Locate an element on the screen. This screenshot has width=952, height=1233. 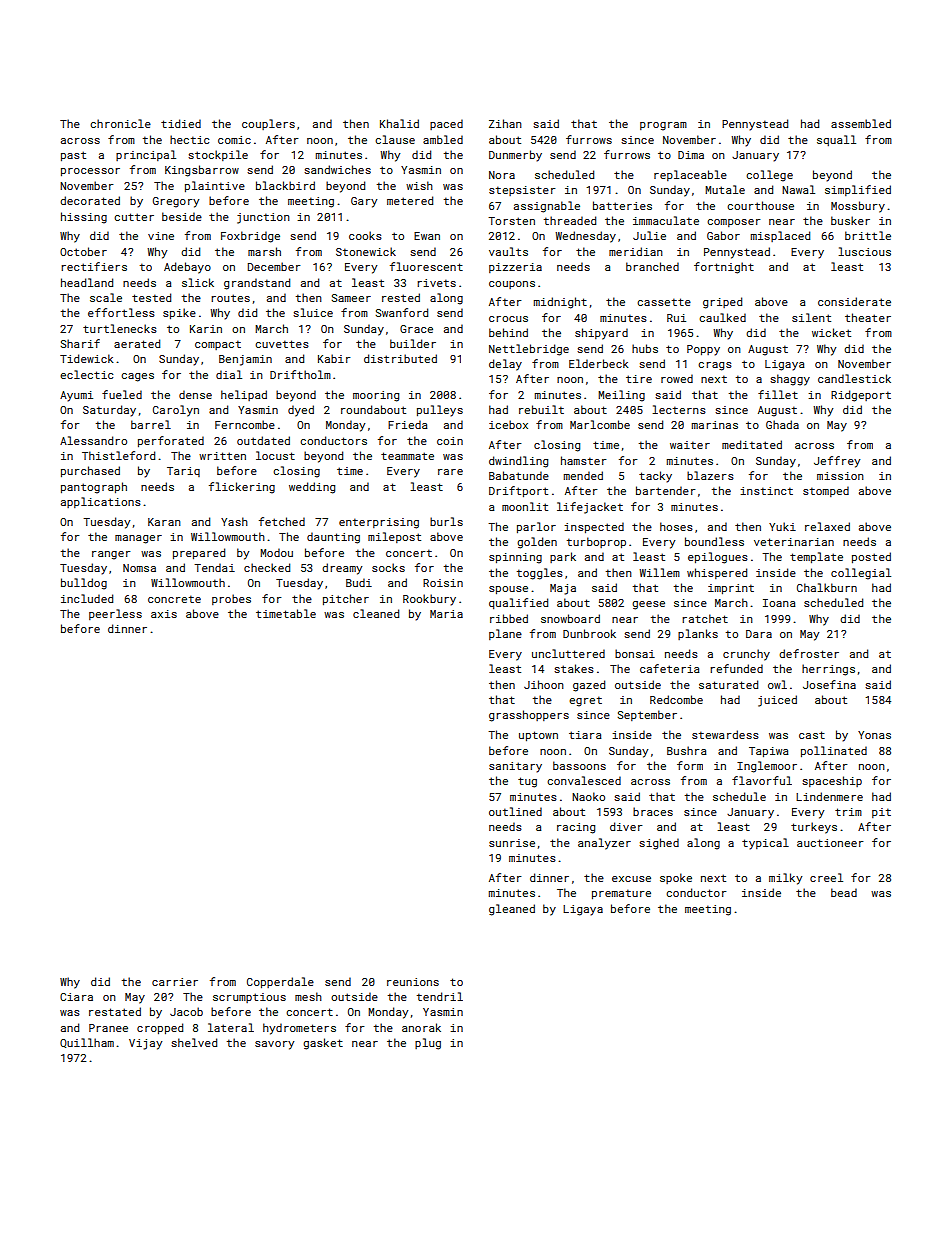
mooring is located at coordinates (376, 396).
